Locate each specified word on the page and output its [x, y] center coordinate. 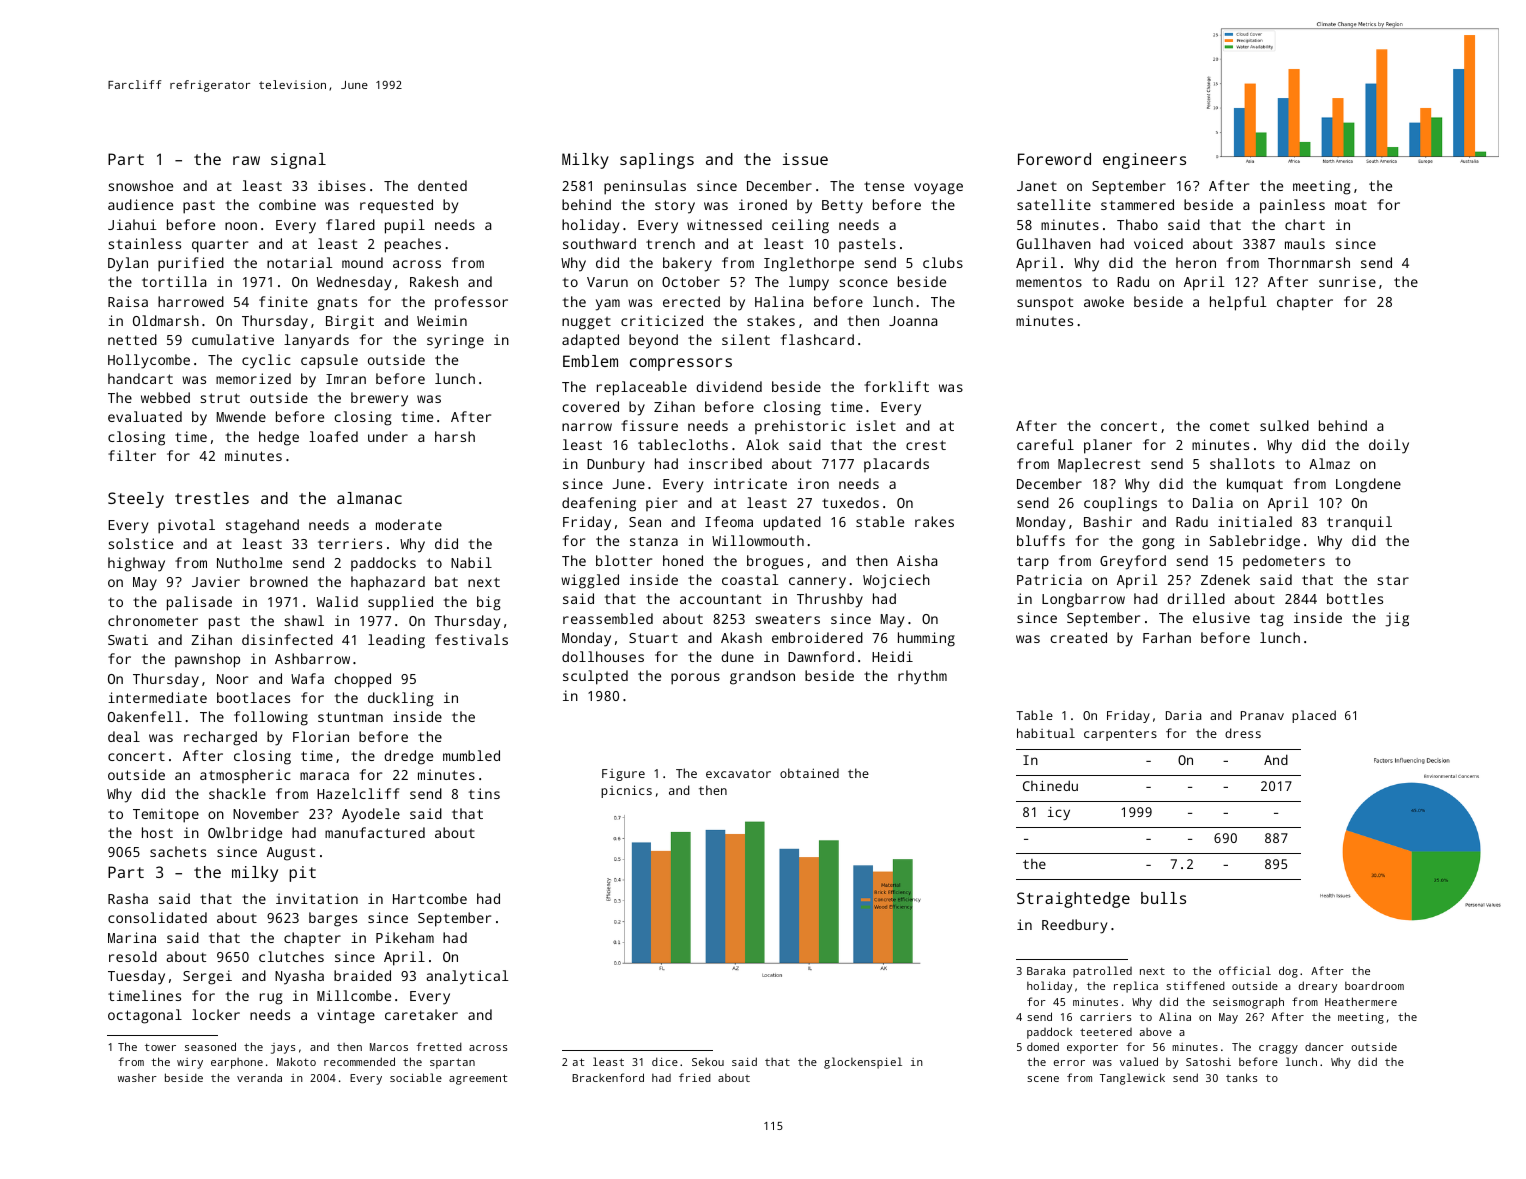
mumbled [471, 755]
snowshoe [140, 185]
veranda [259, 1077]
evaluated [145, 416]
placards [896, 465]
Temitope [166, 815]
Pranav [1262, 715]
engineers [1144, 161]
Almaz [1329, 463]
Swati [128, 639]
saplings [657, 161]
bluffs [1041, 540]
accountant [720, 599]
